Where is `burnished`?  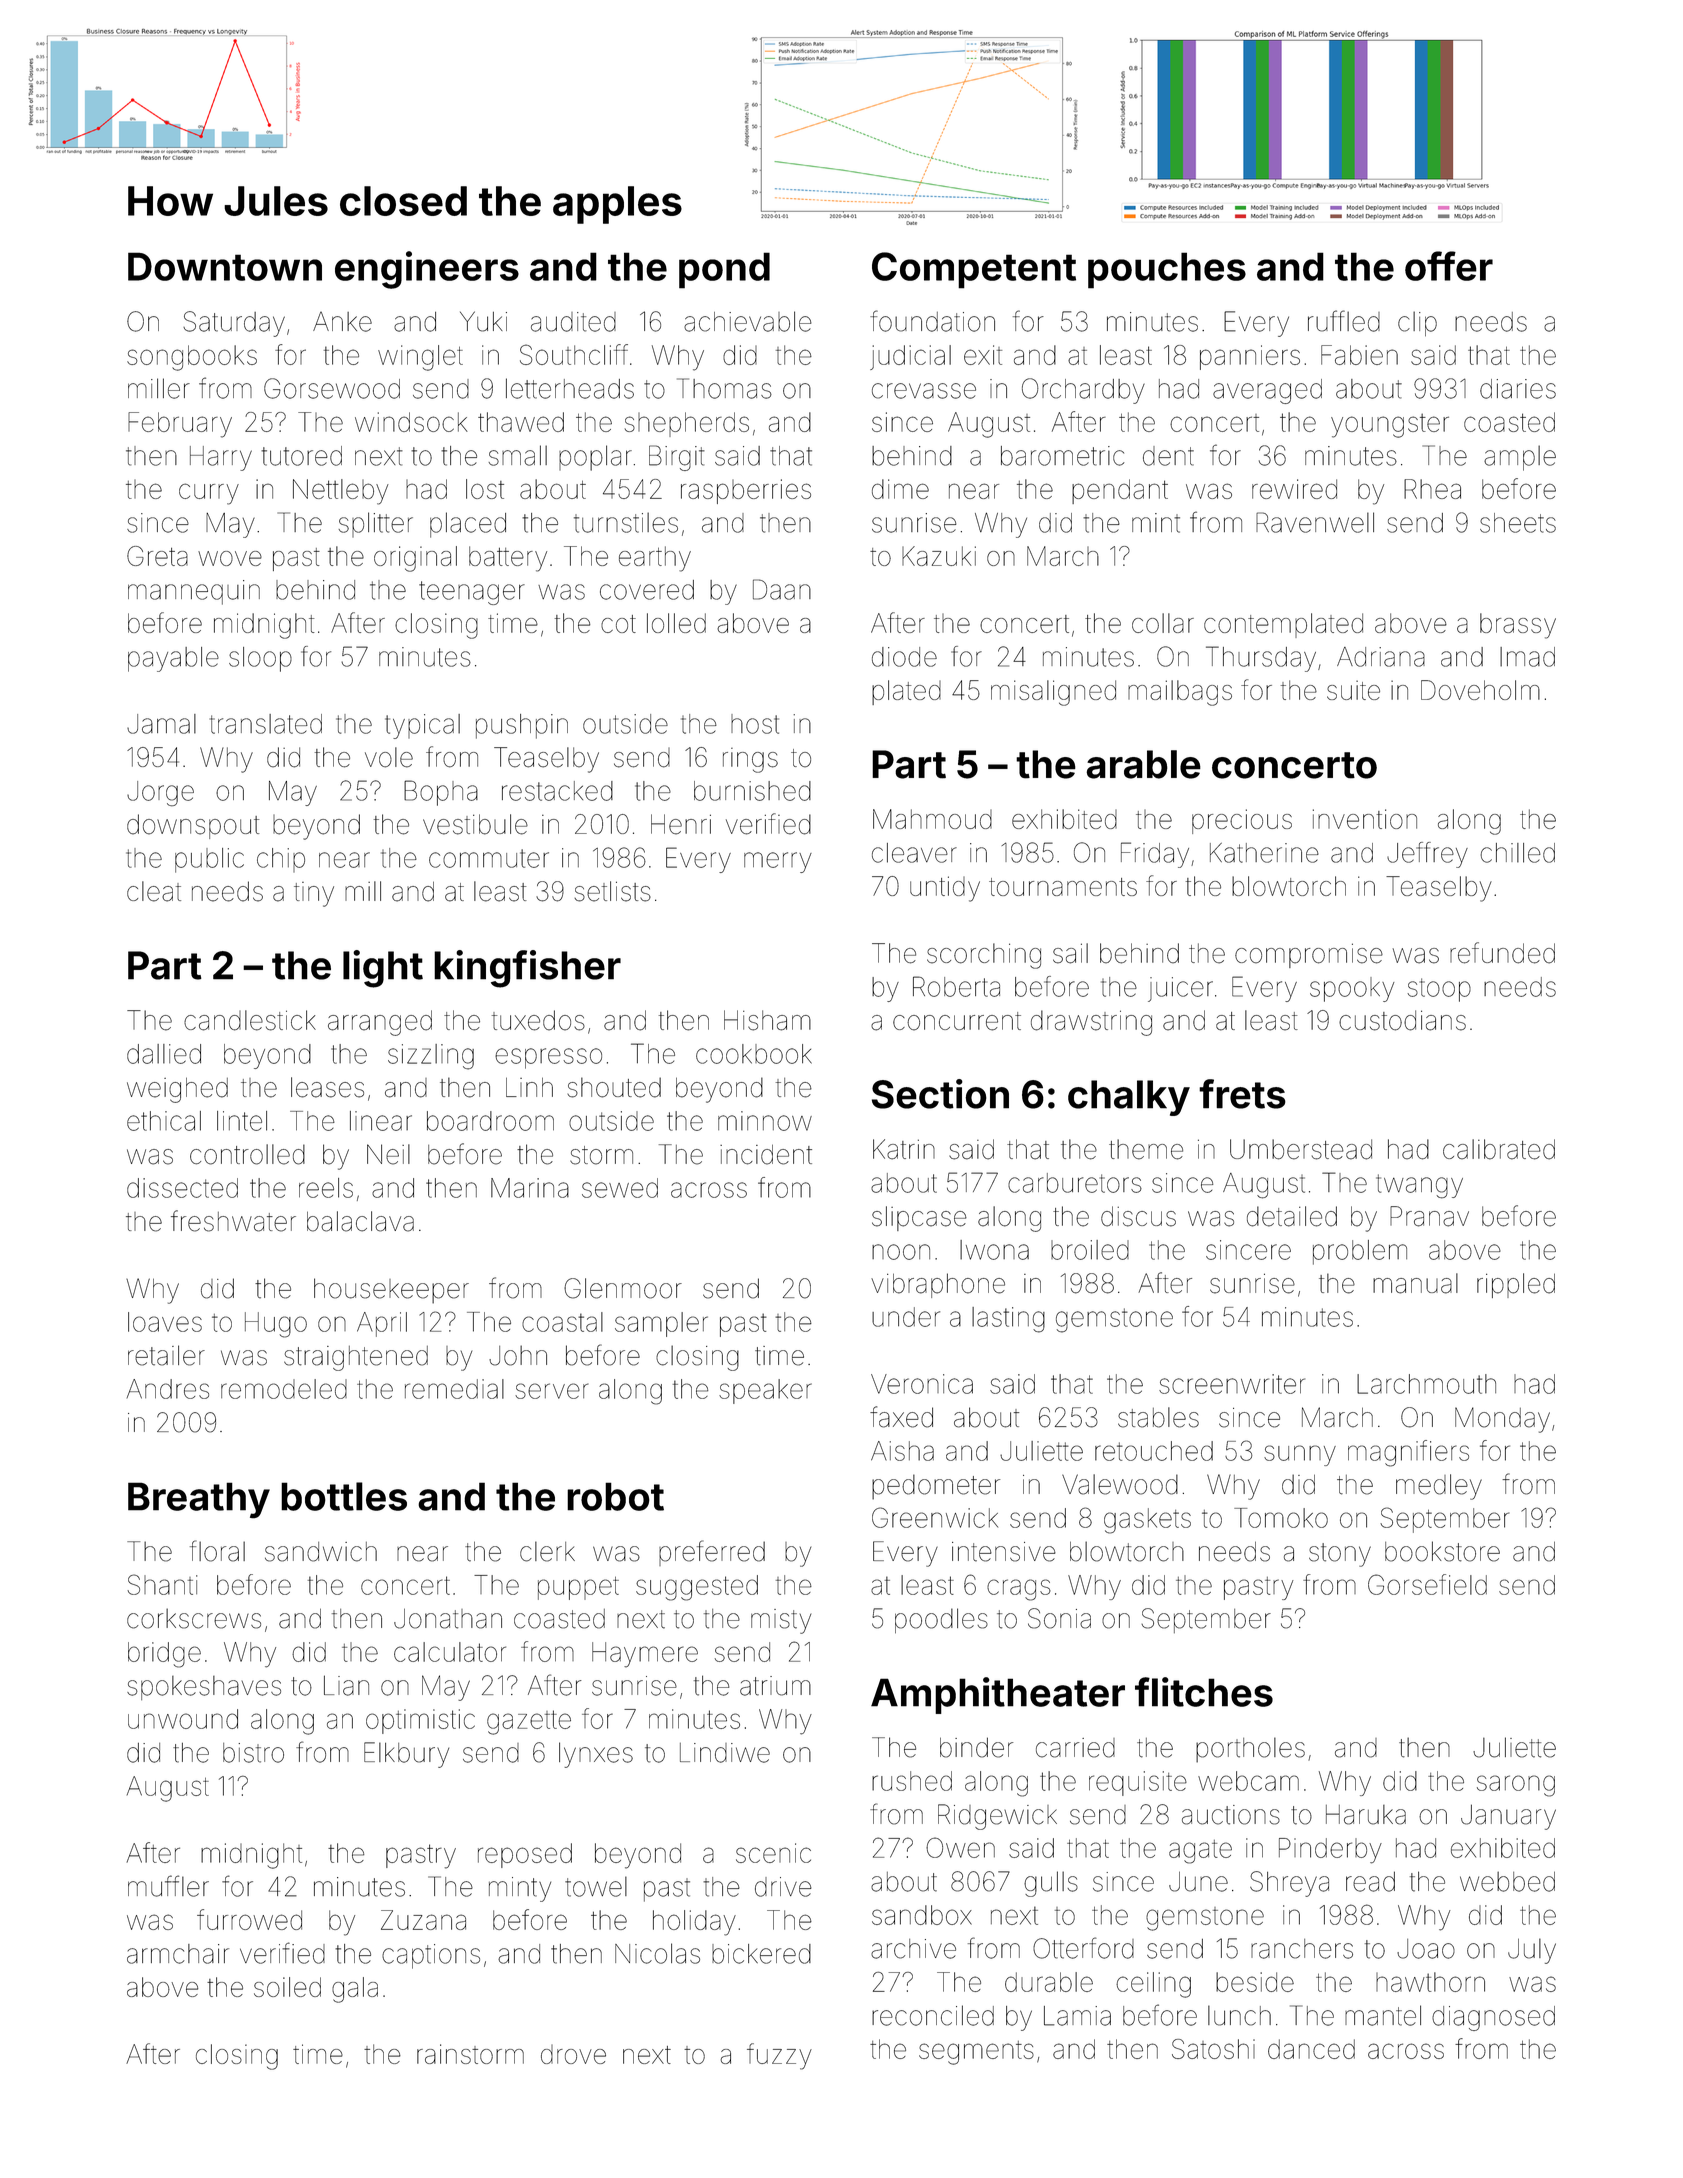 burnished is located at coordinates (752, 791).
